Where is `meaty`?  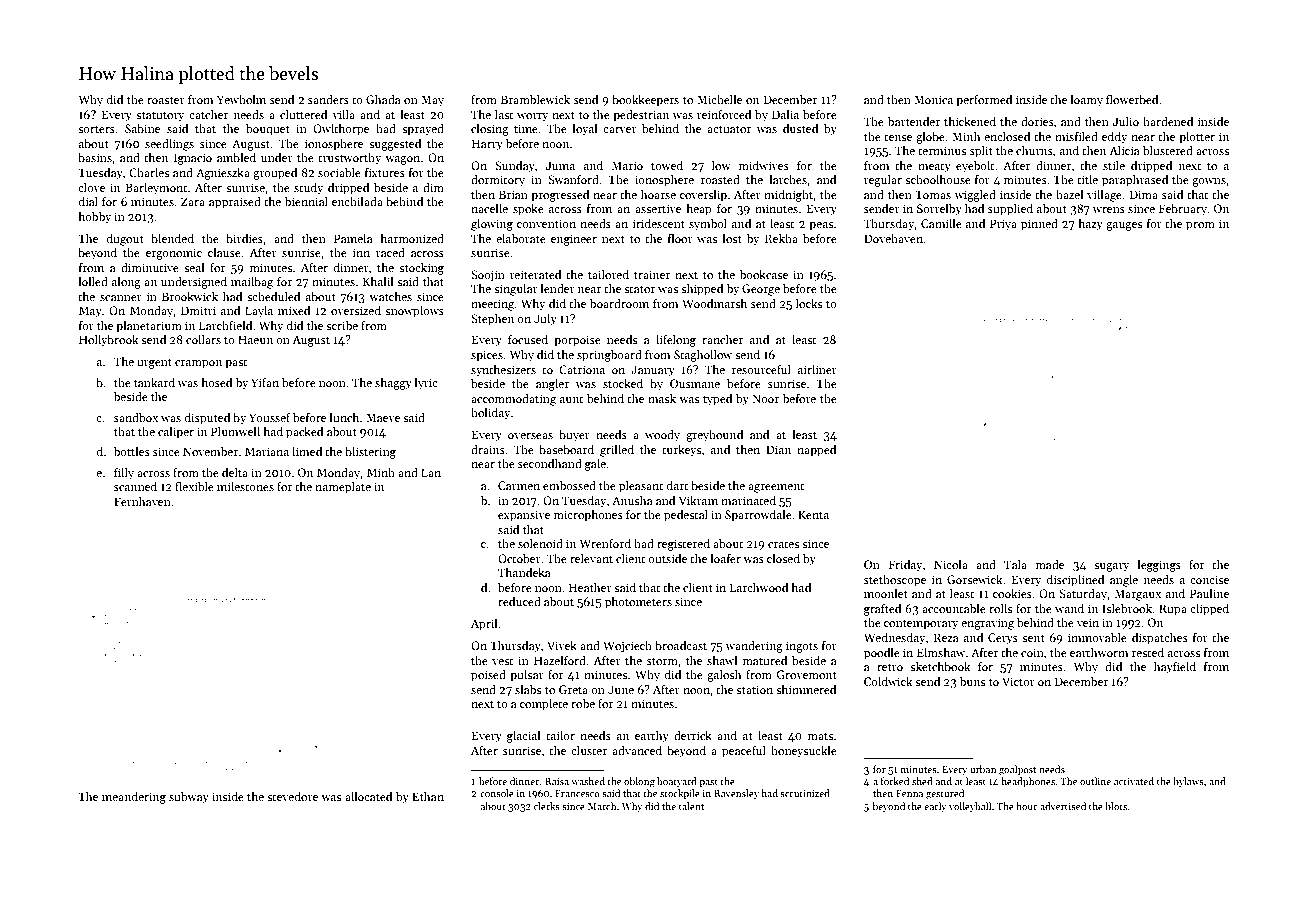 meaty is located at coordinates (934, 168).
